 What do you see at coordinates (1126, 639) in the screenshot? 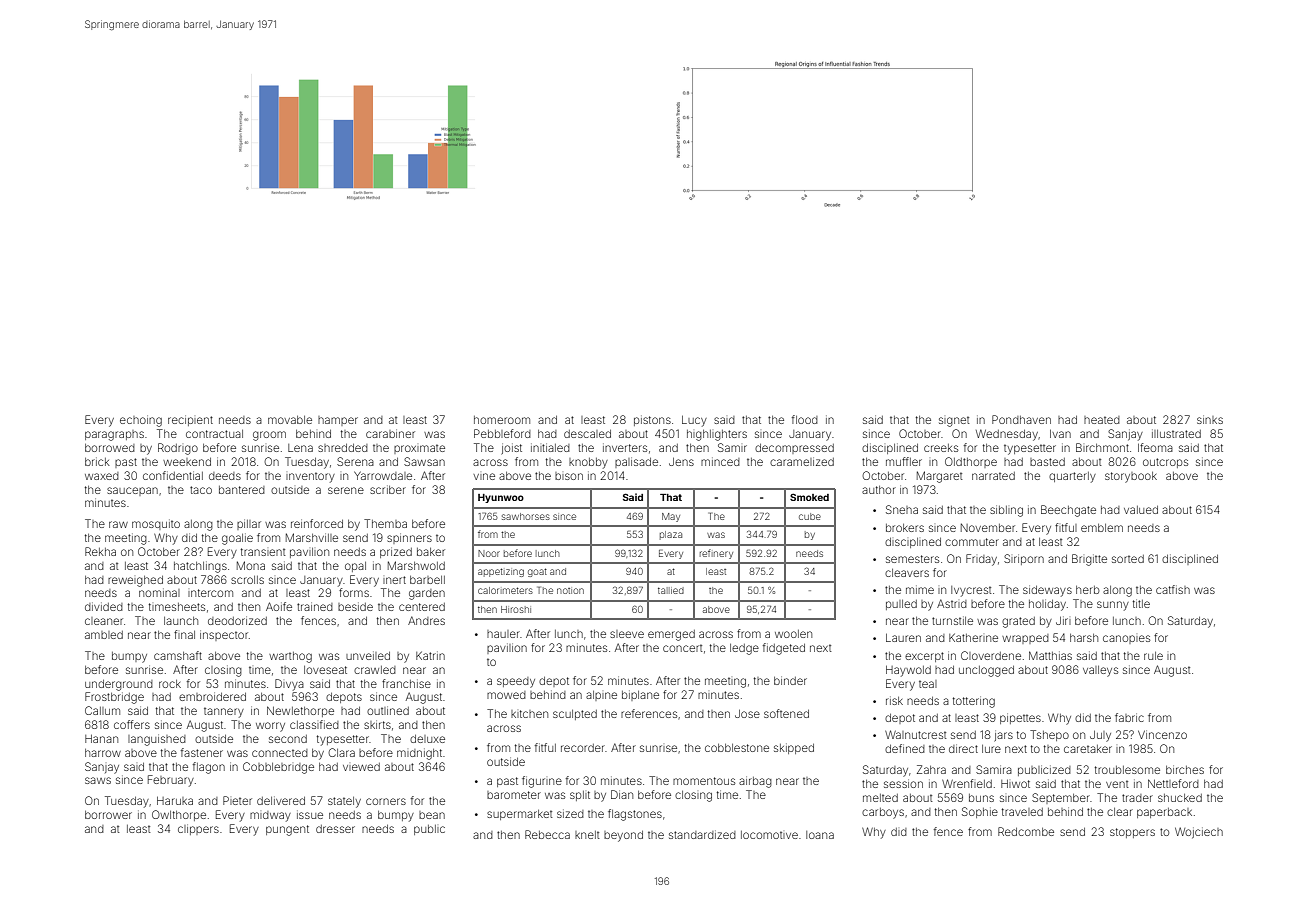
I see `canopies` at bounding box center [1126, 639].
